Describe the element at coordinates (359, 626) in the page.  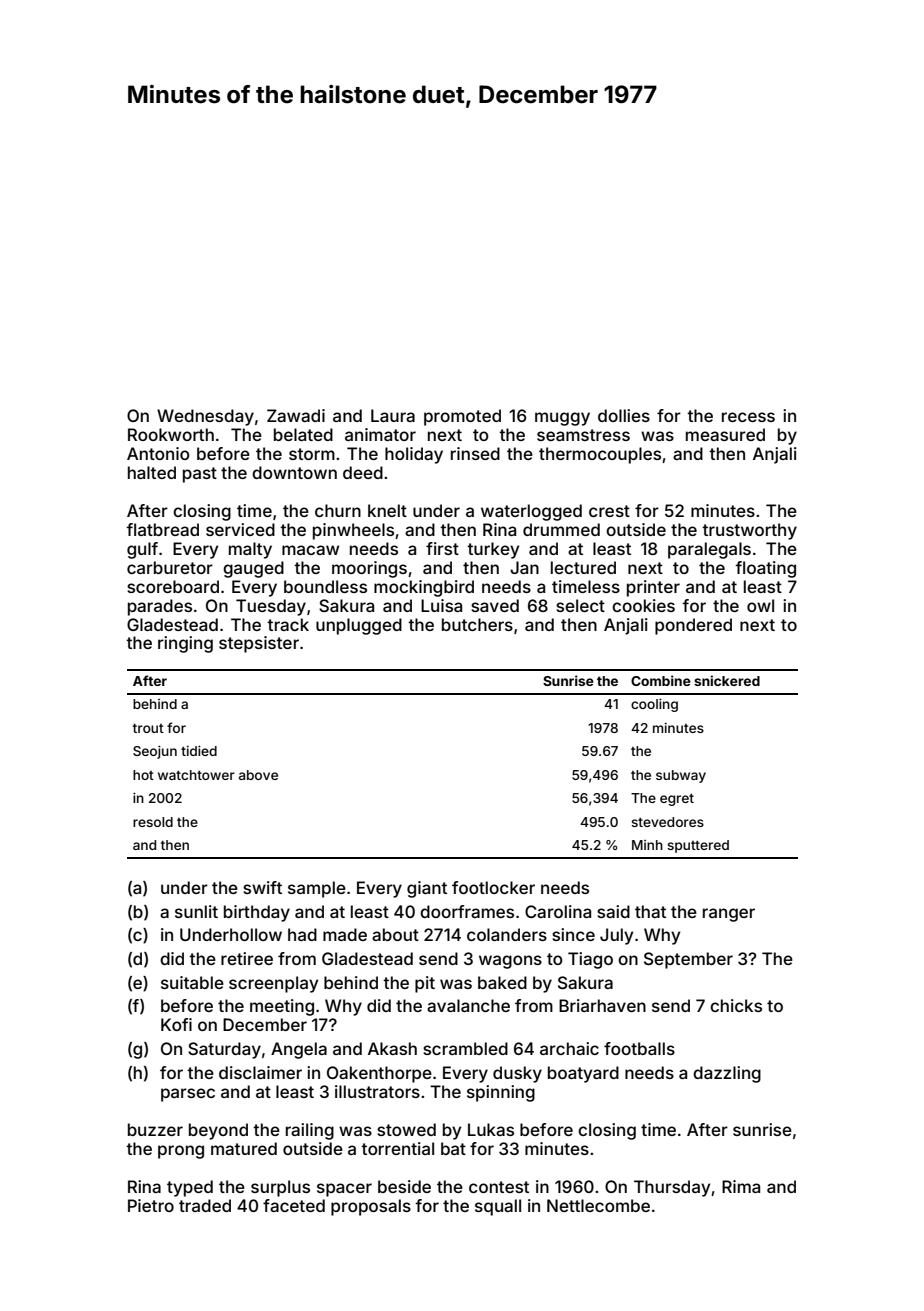
I see `unplugged` at that location.
